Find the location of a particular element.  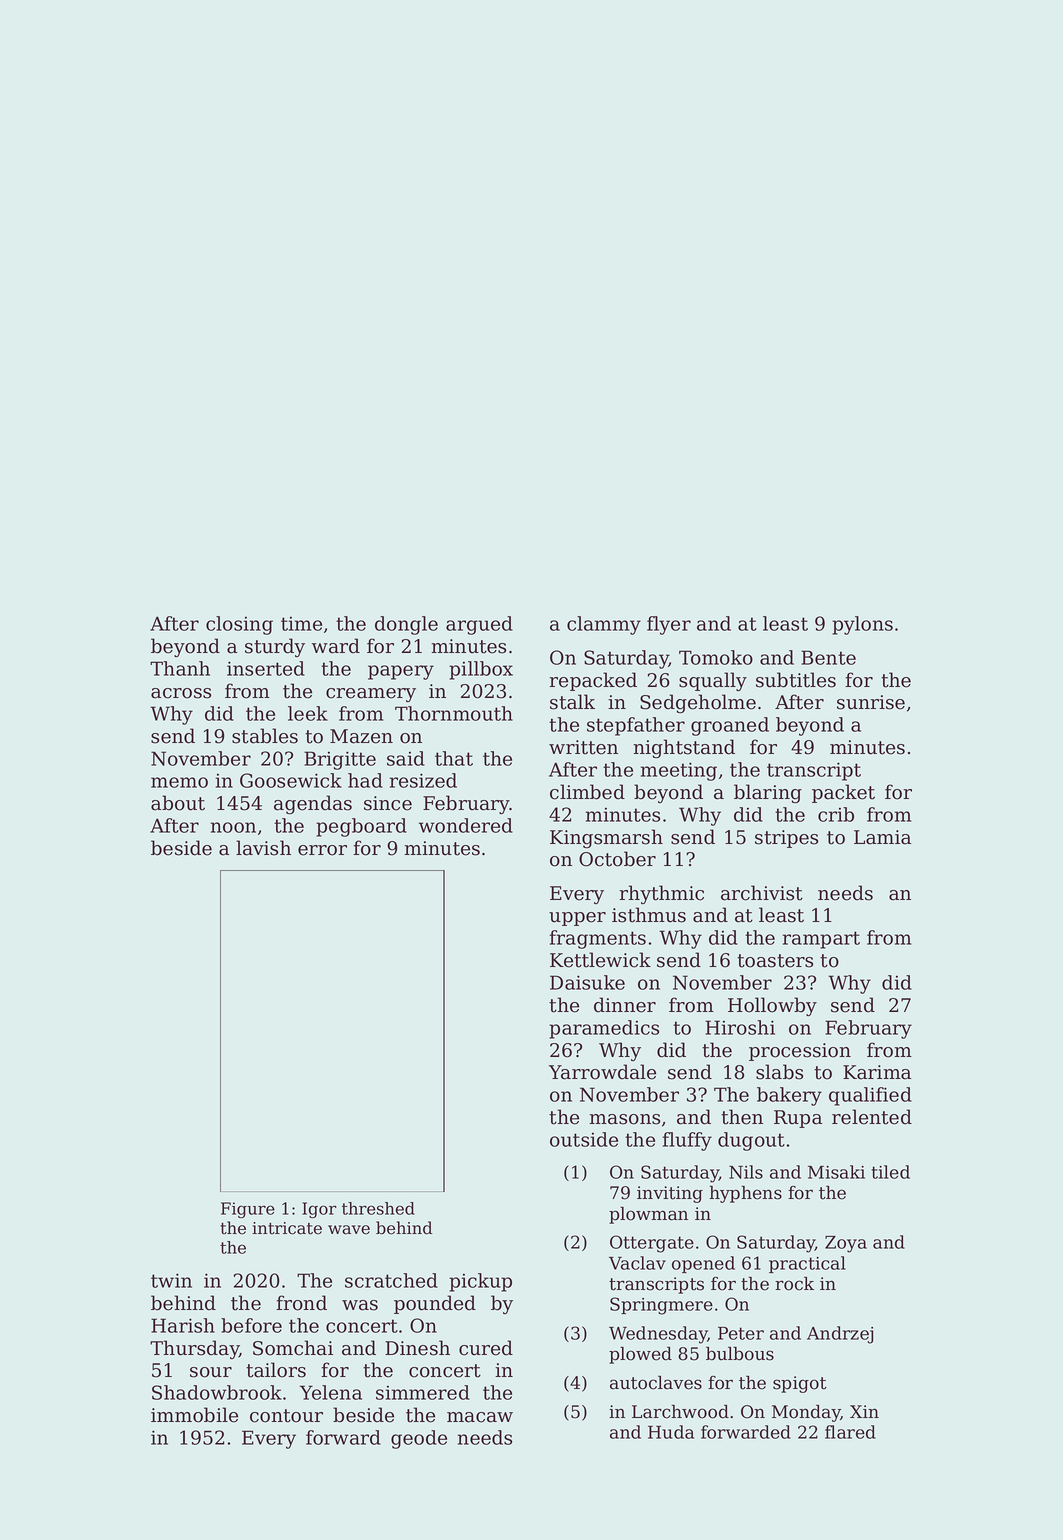

Kingsmarsh is located at coordinates (606, 839).
